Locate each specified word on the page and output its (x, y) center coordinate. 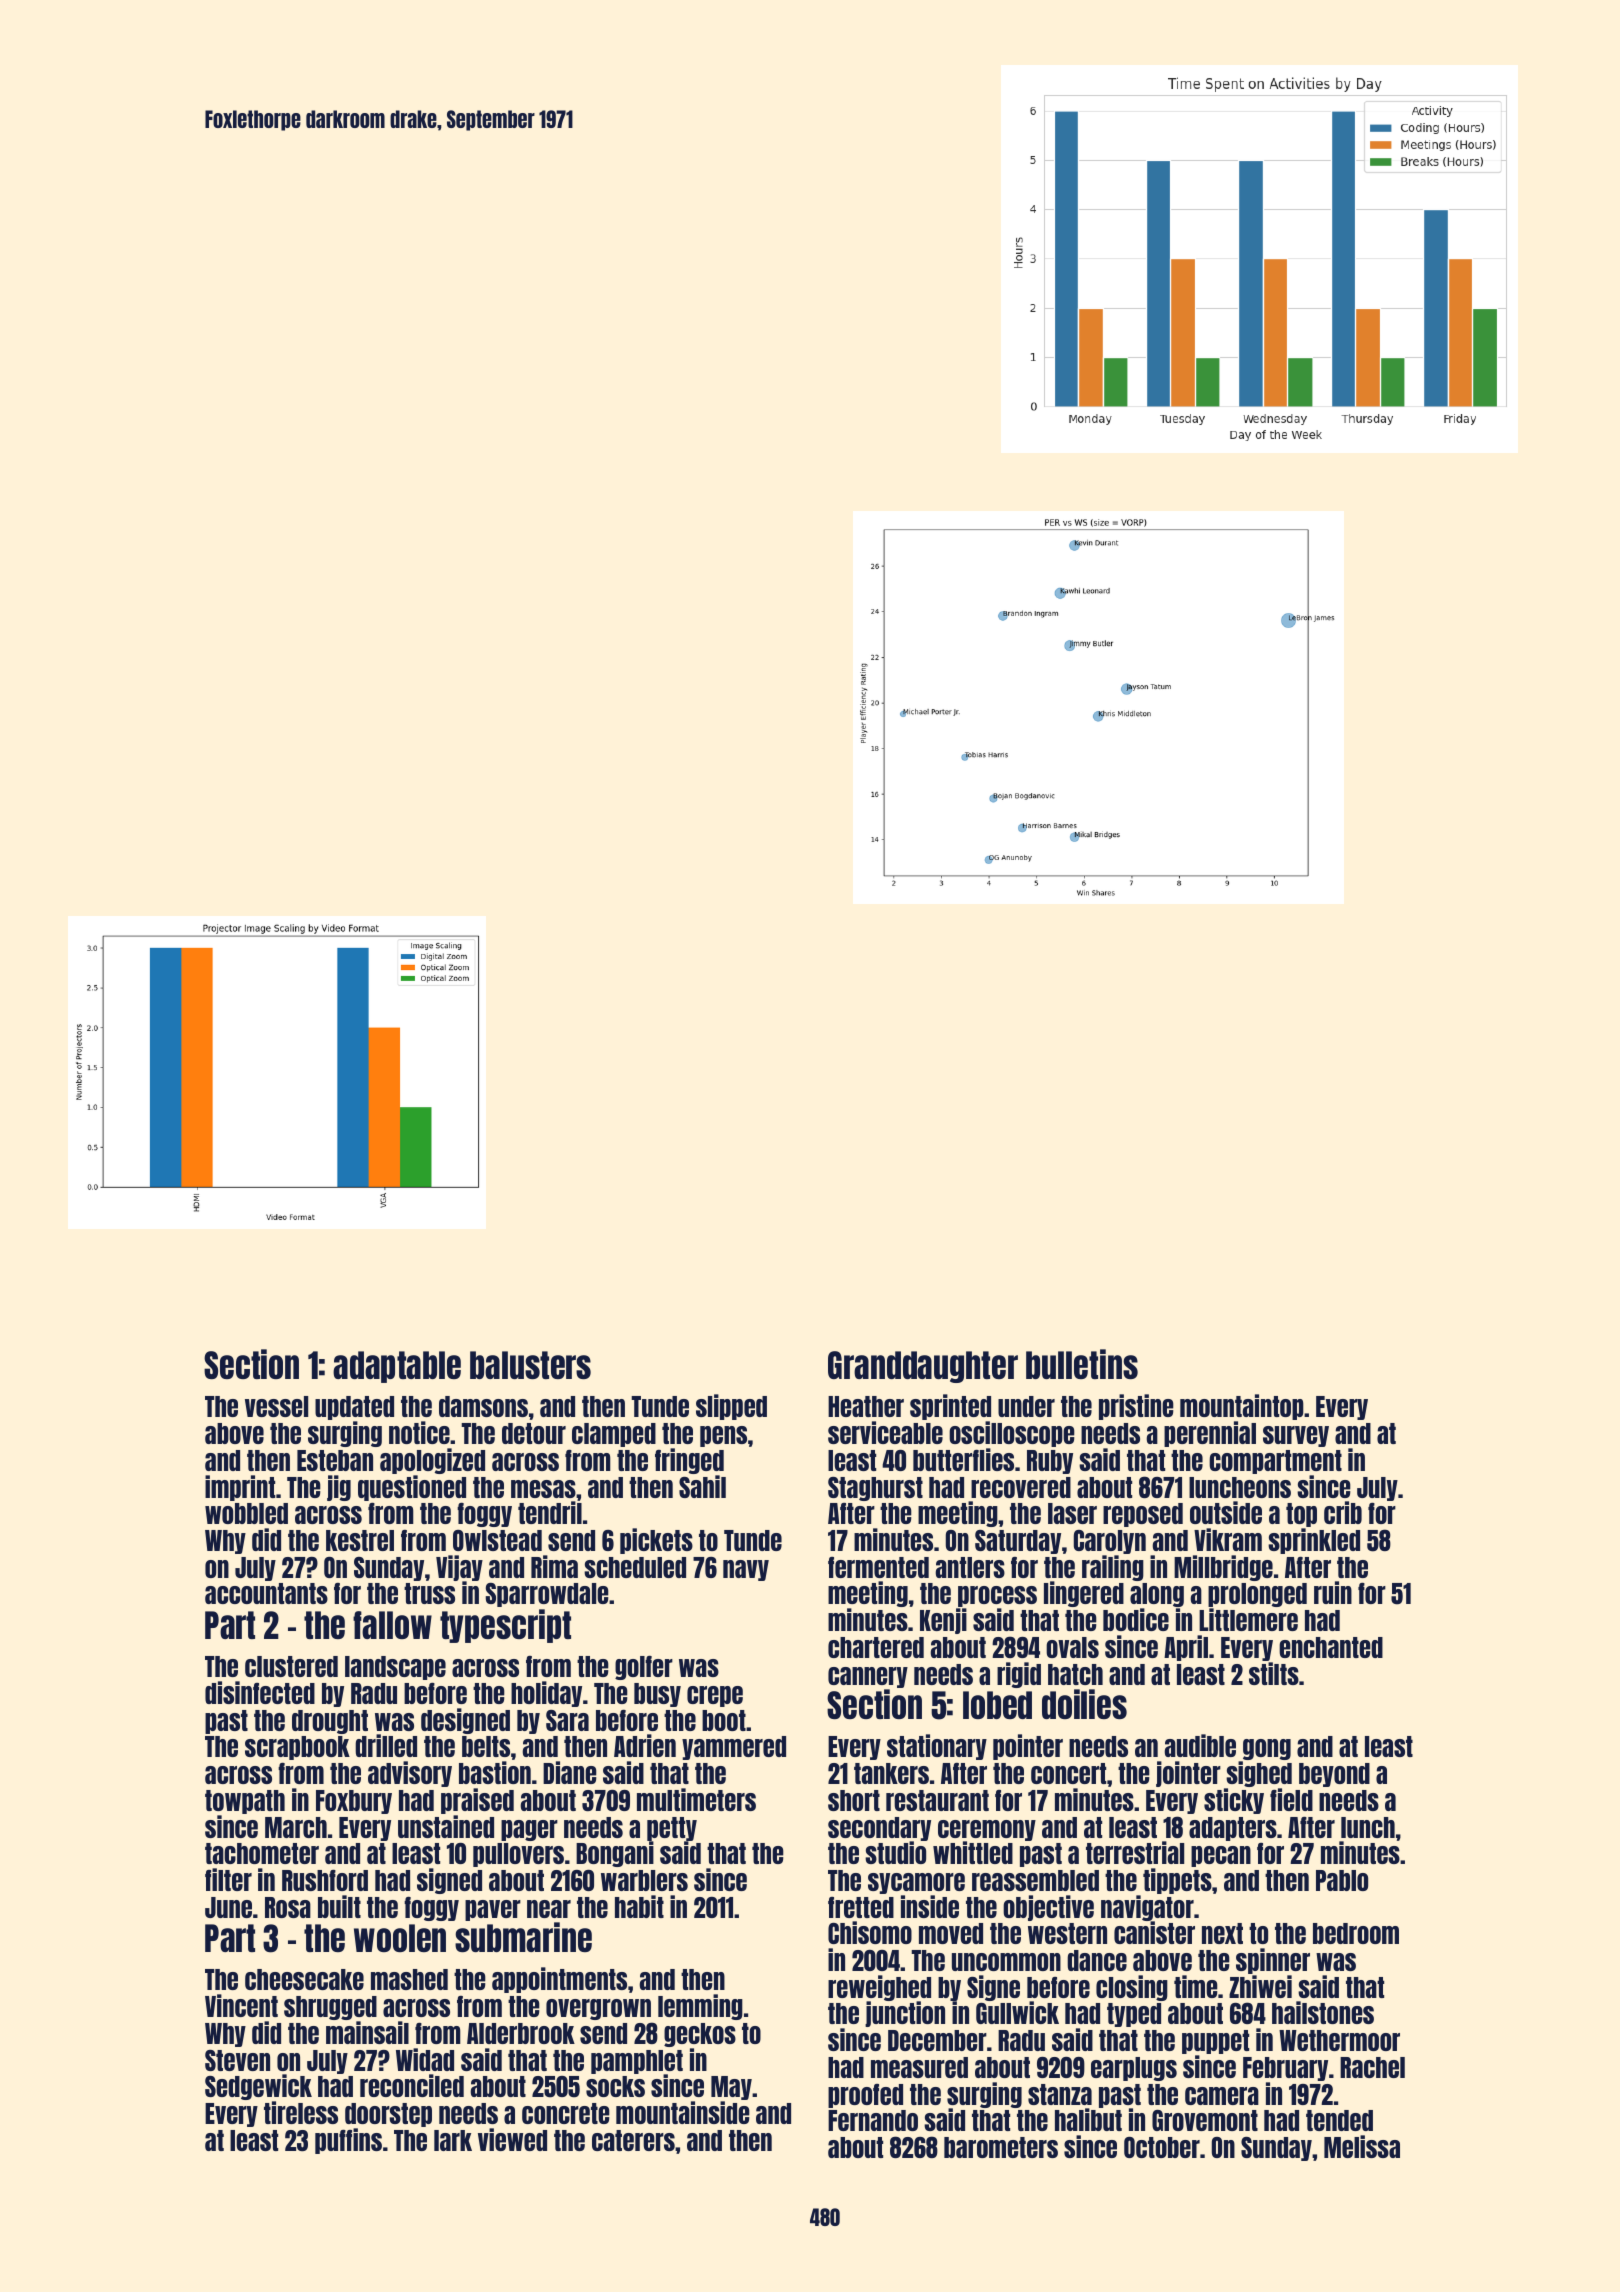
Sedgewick (258, 2087)
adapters (1233, 1829)
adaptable (397, 1367)
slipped (731, 1407)
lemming (700, 2007)
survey (1296, 1436)
